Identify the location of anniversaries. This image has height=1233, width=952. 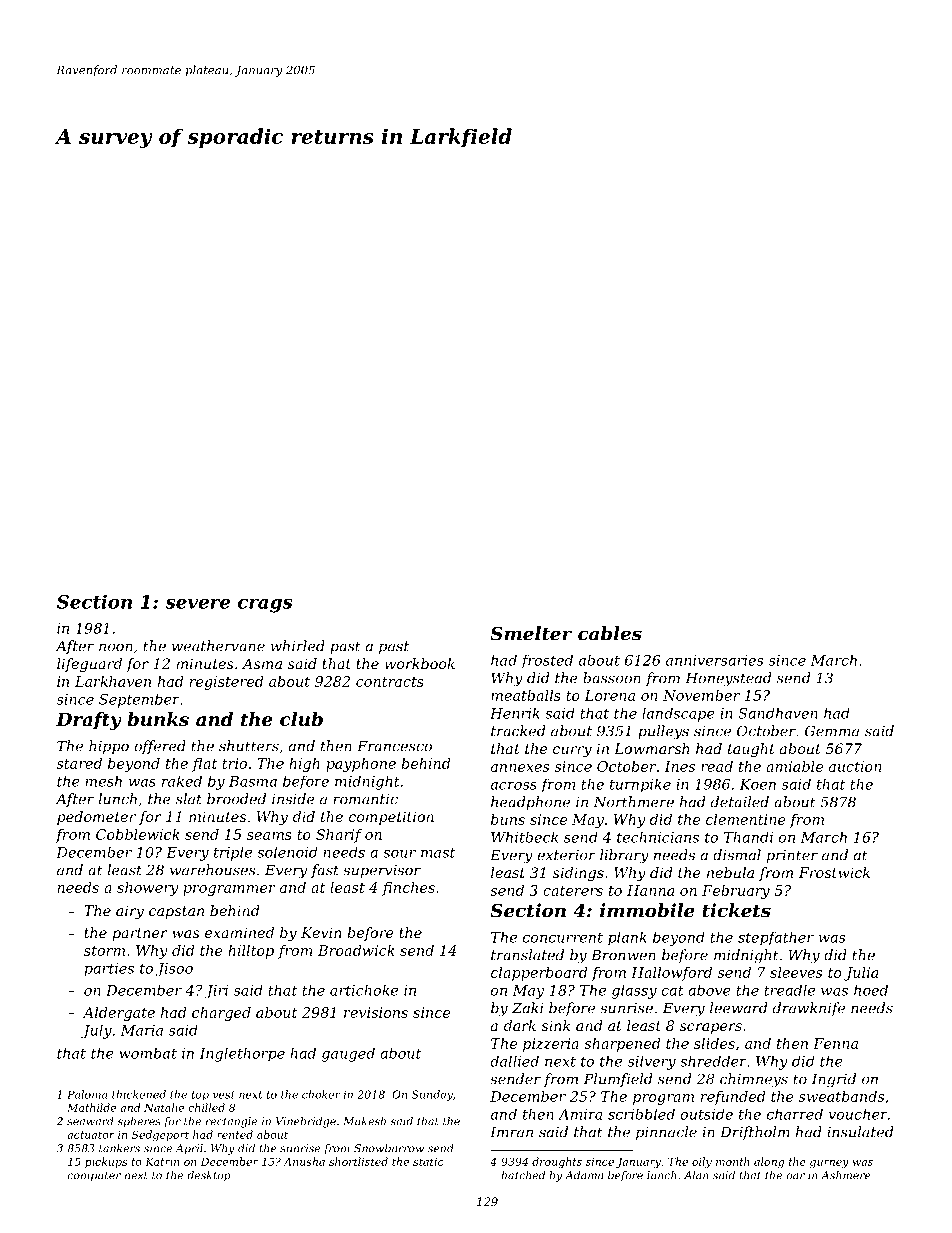
(714, 660).
